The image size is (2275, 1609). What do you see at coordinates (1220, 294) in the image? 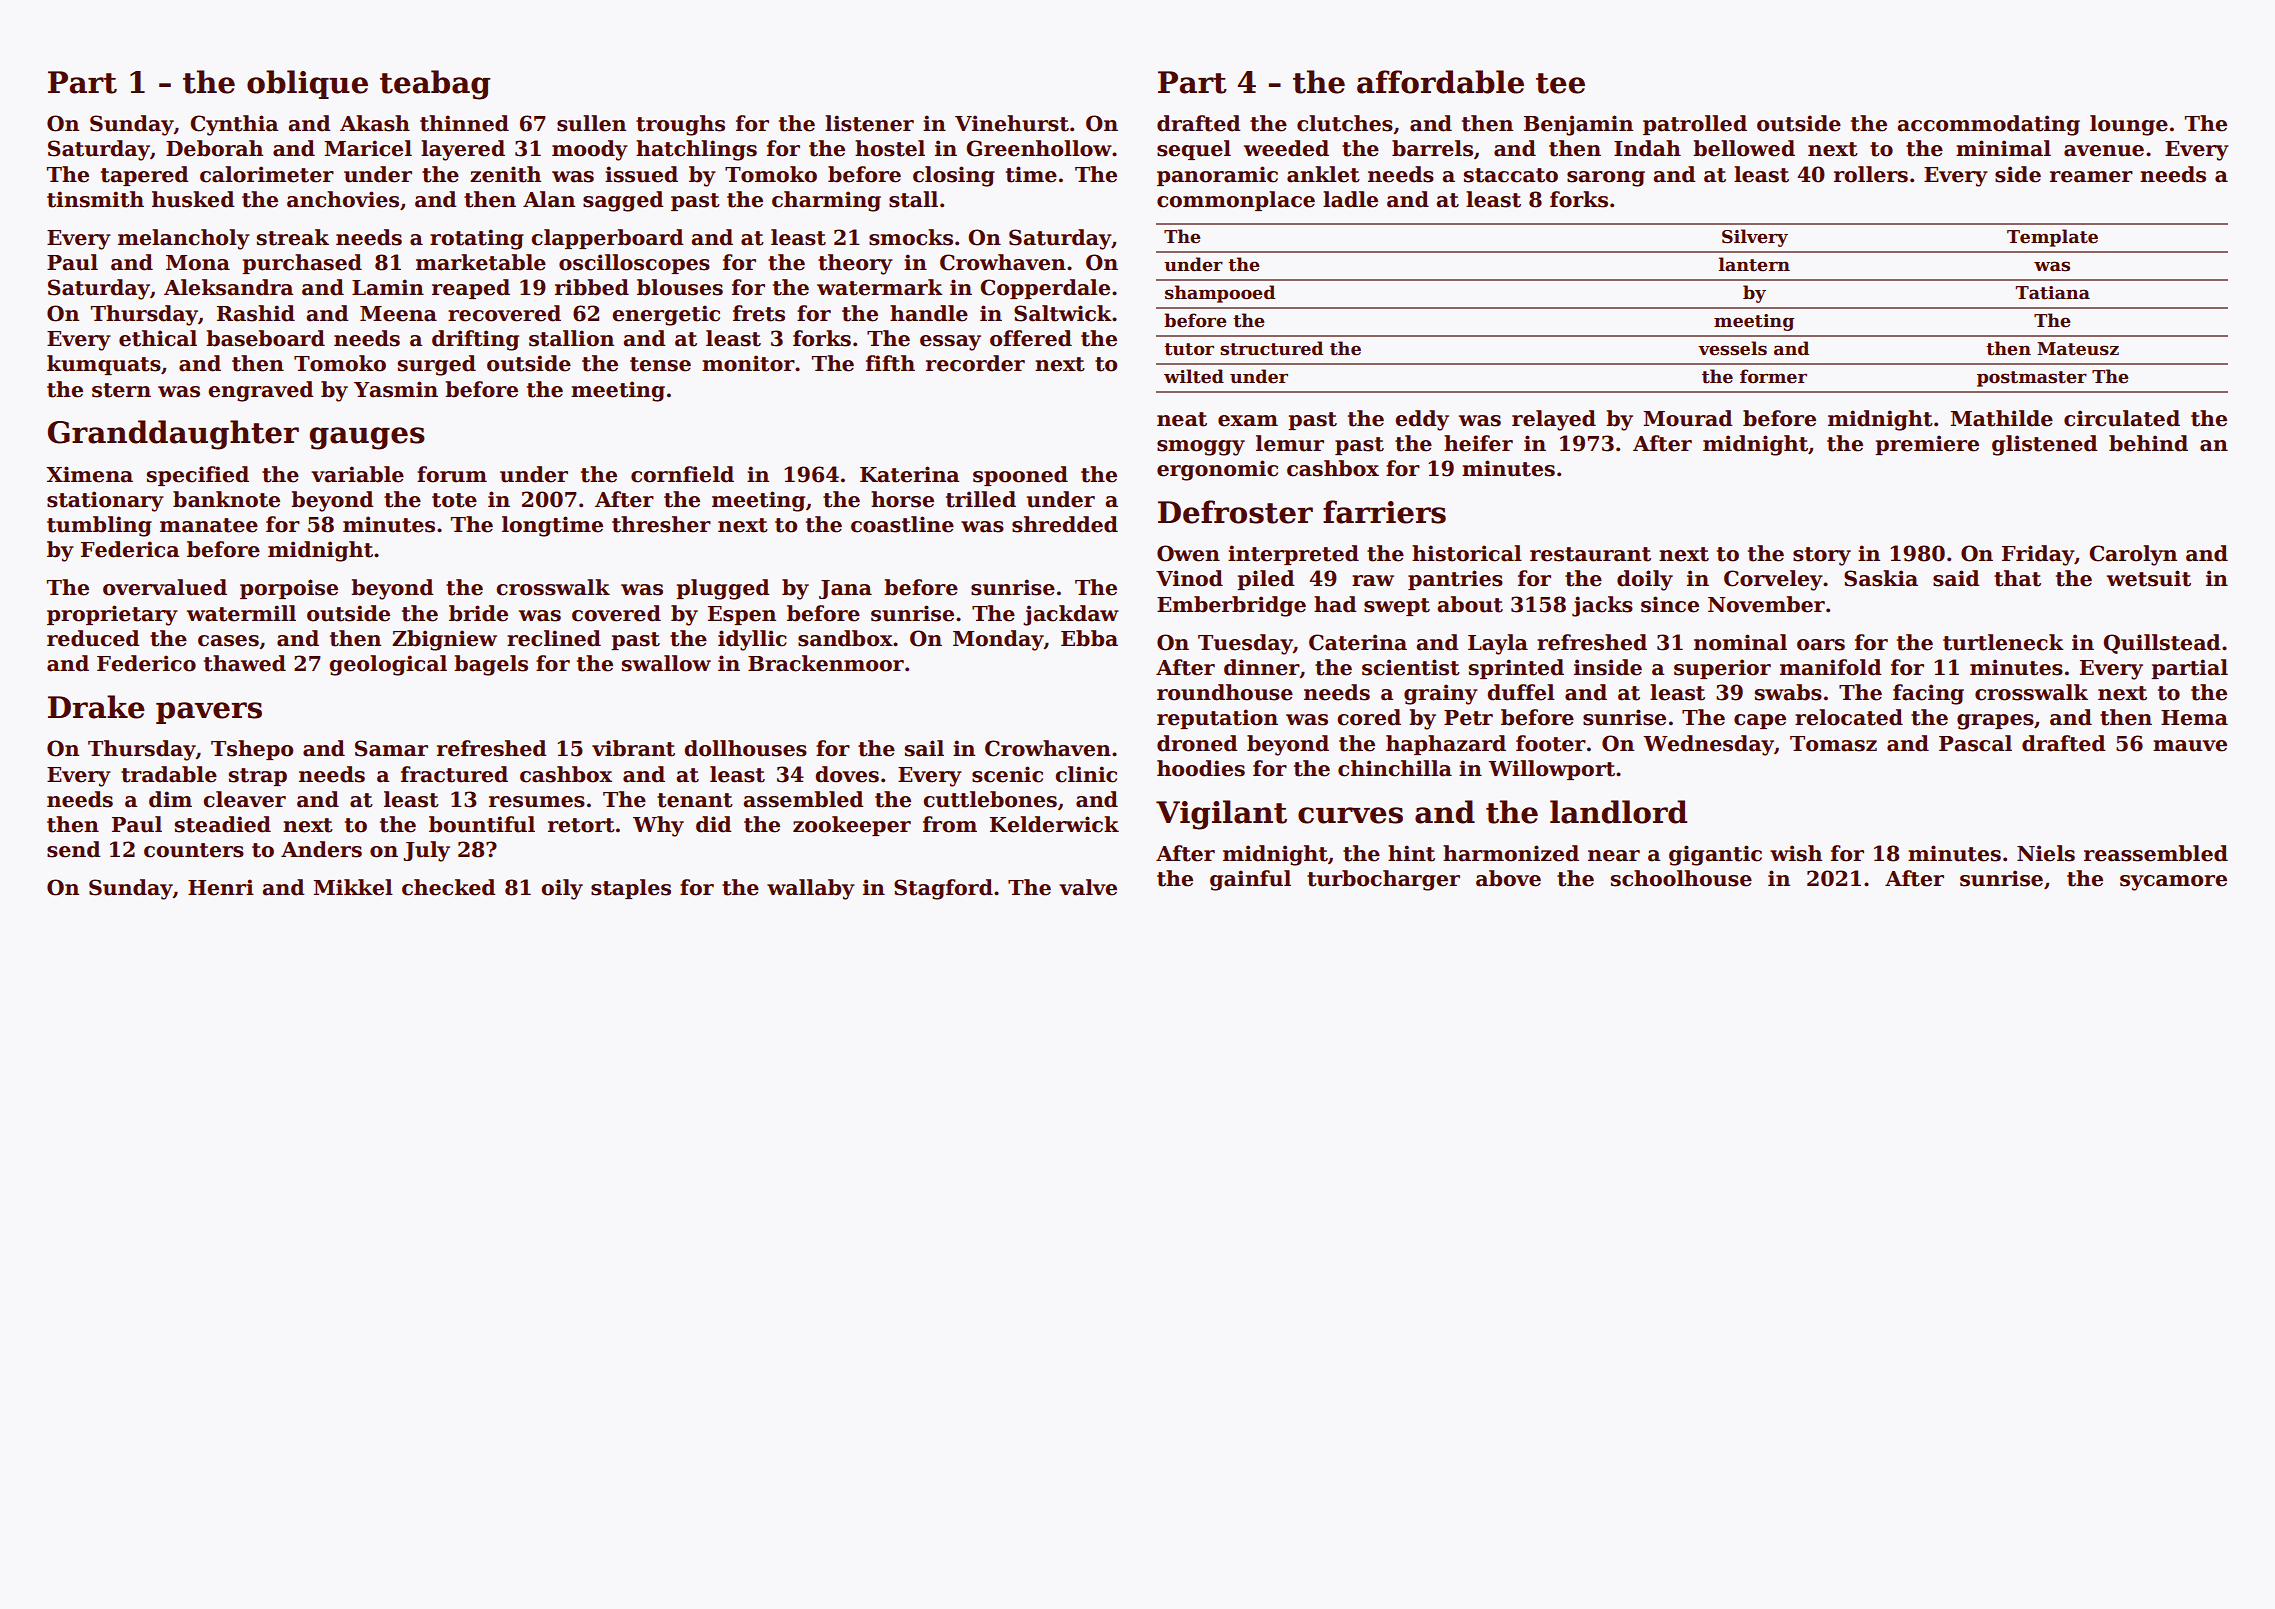
I see `shampooed` at bounding box center [1220, 294].
